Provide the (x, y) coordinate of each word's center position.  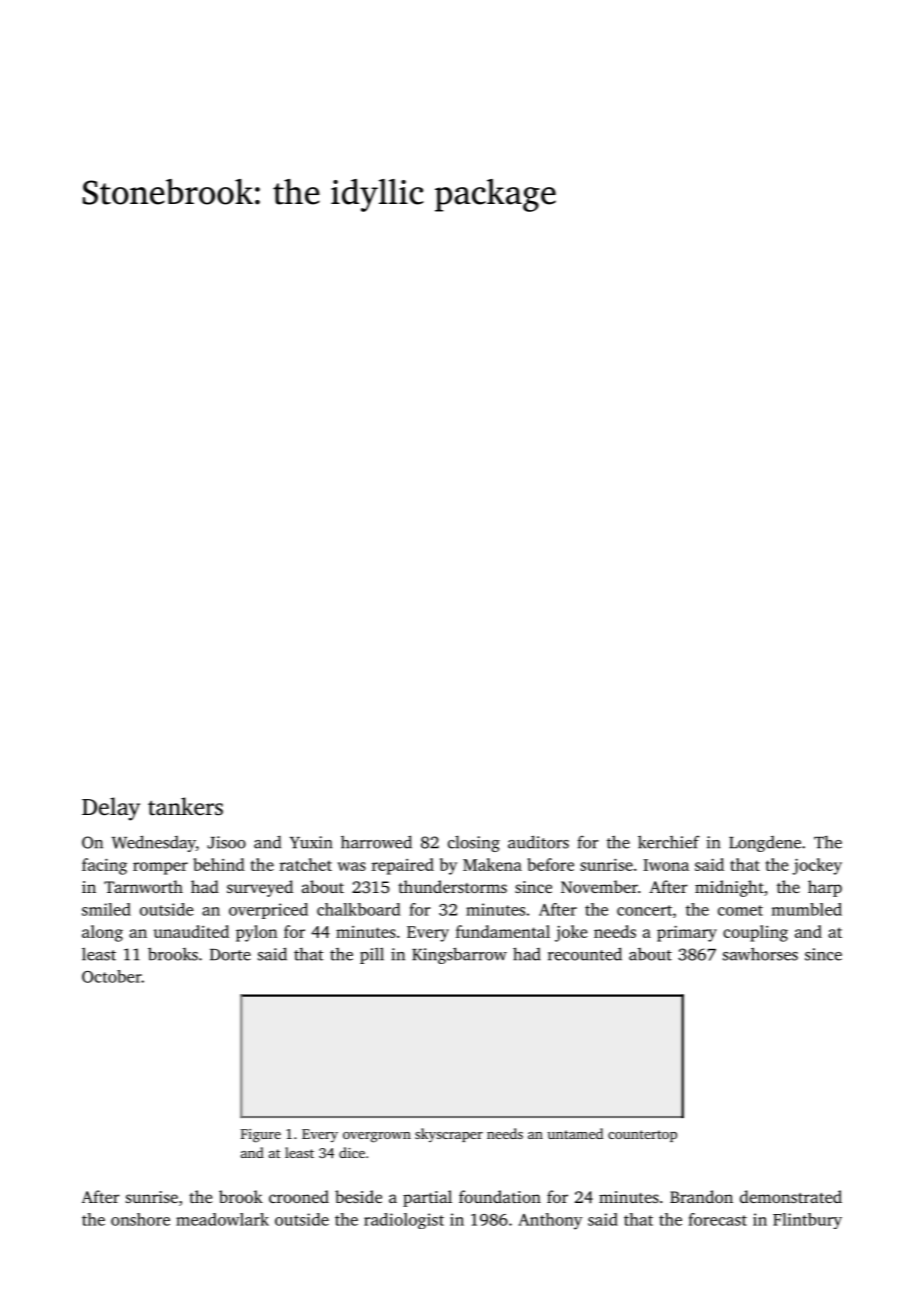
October (112, 976)
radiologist (404, 1221)
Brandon (701, 1196)
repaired (403, 866)
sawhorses (760, 954)
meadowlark (222, 1219)
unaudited (191, 931)
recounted (585, 954)
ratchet (306, 864)
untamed (575, 1133)
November (599, 886)
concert (644, 910)
